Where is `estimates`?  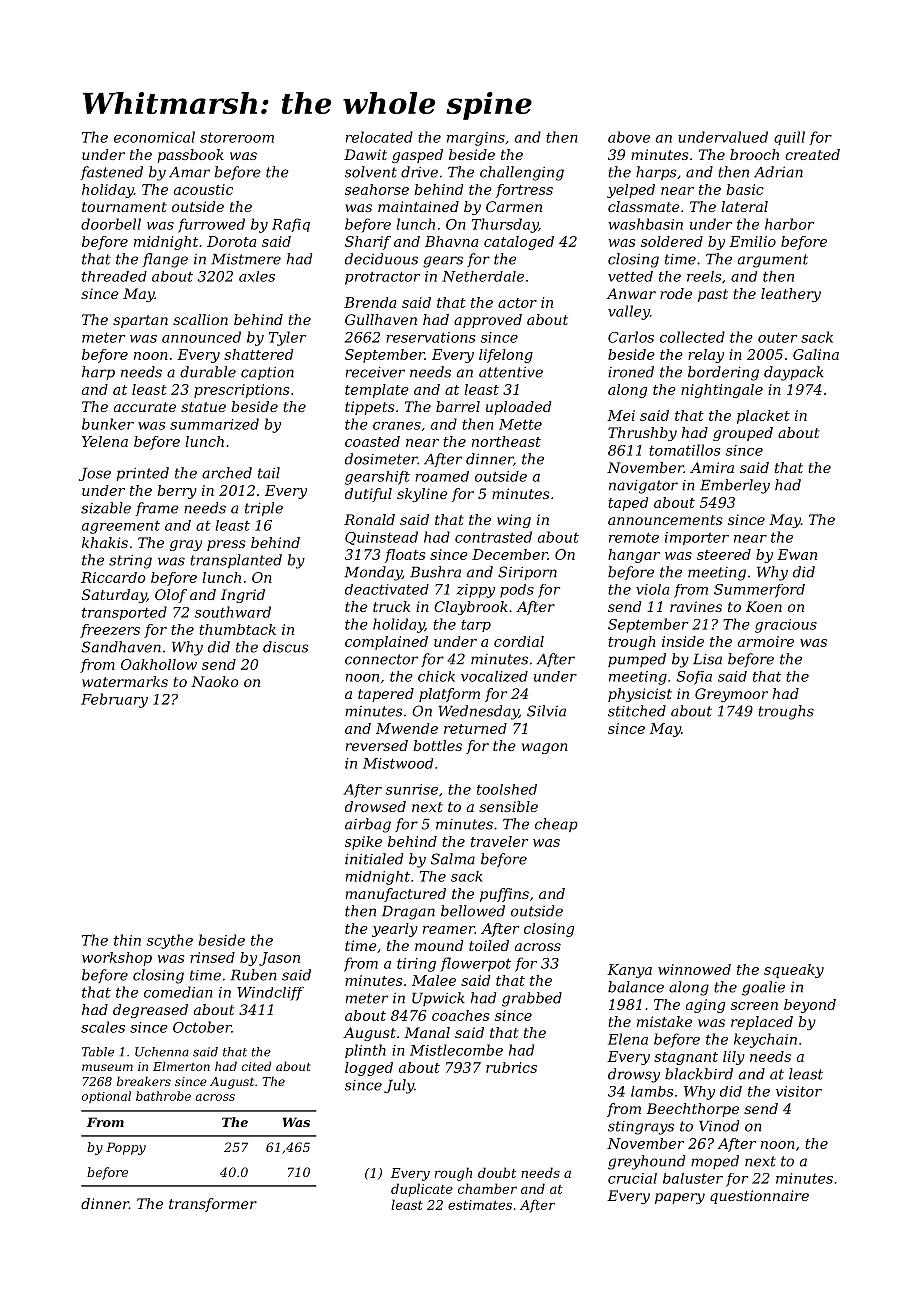 estimates is located at coordinates (480, 1205).
